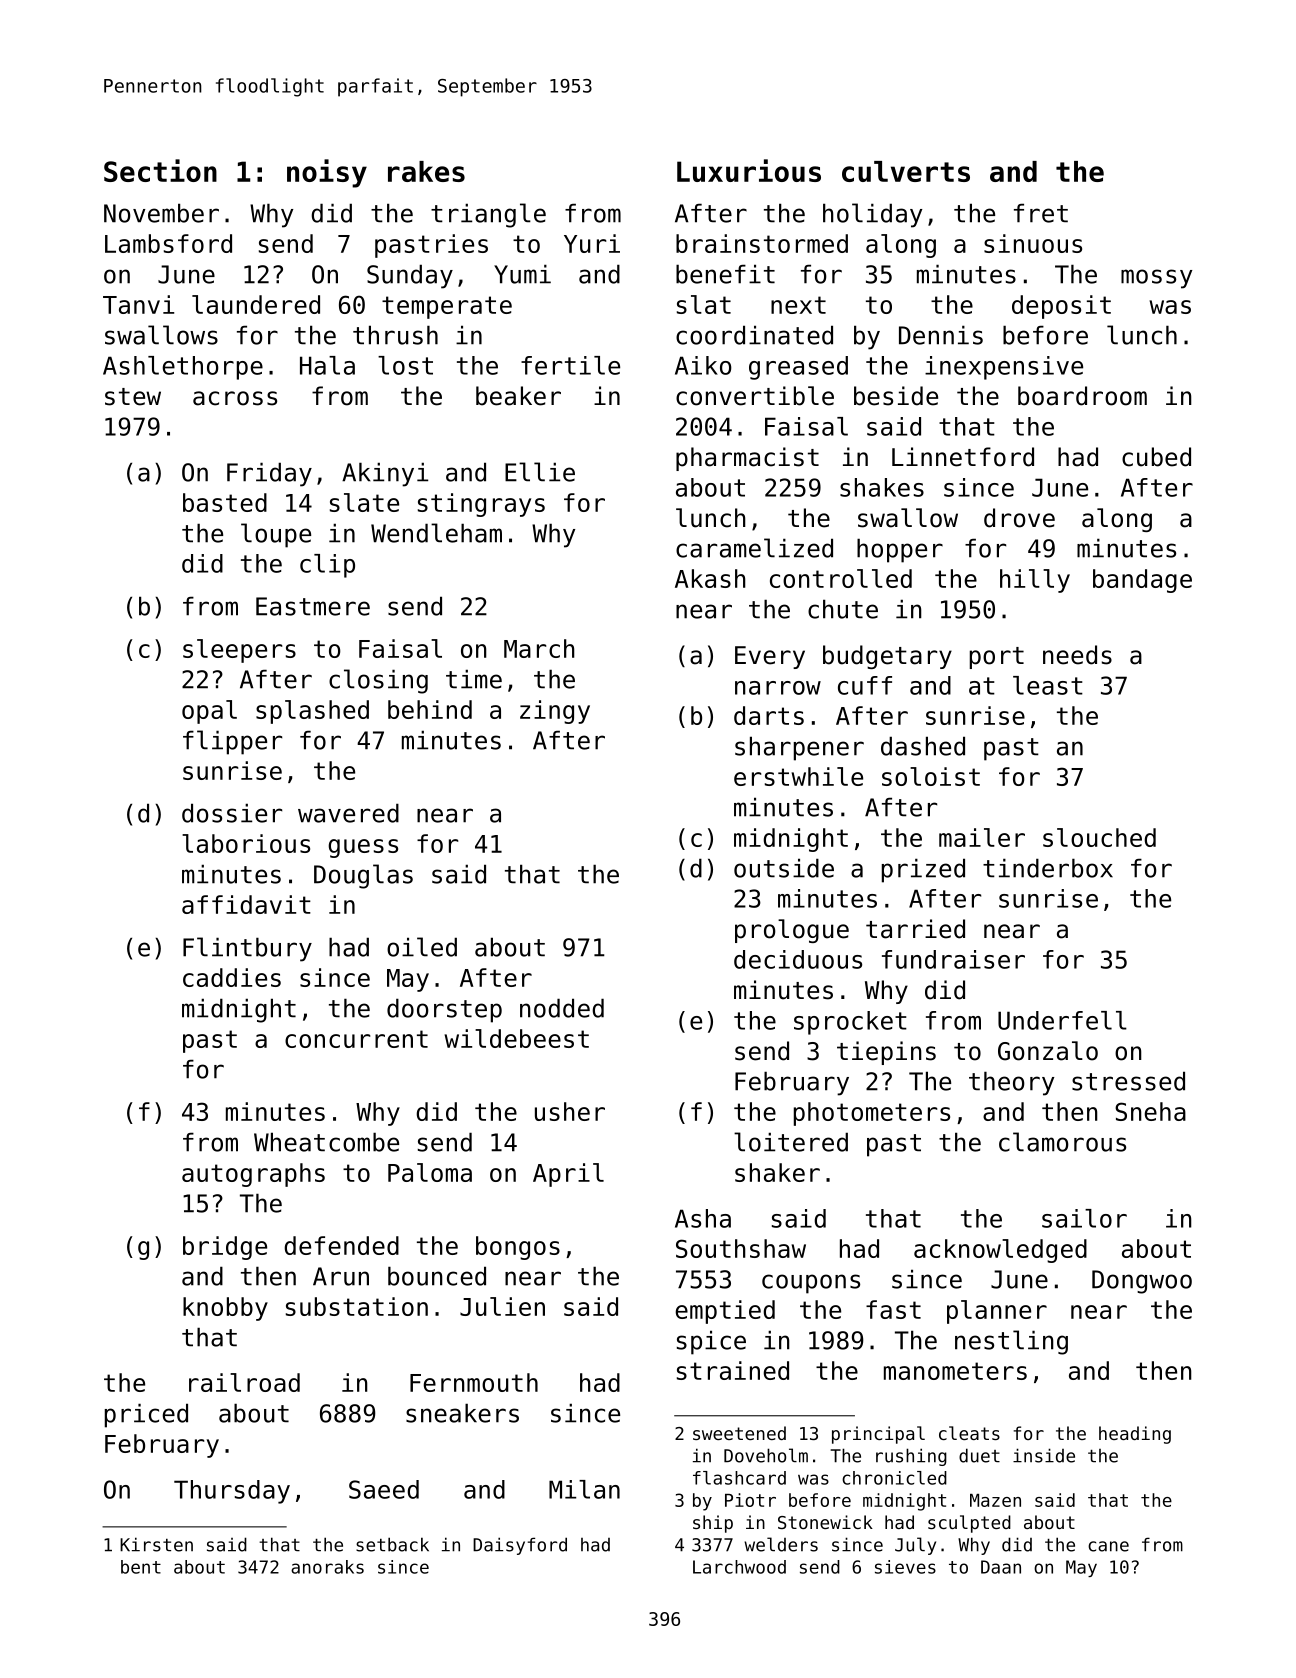  I want to click on Daan, so click(1001, 1567).
